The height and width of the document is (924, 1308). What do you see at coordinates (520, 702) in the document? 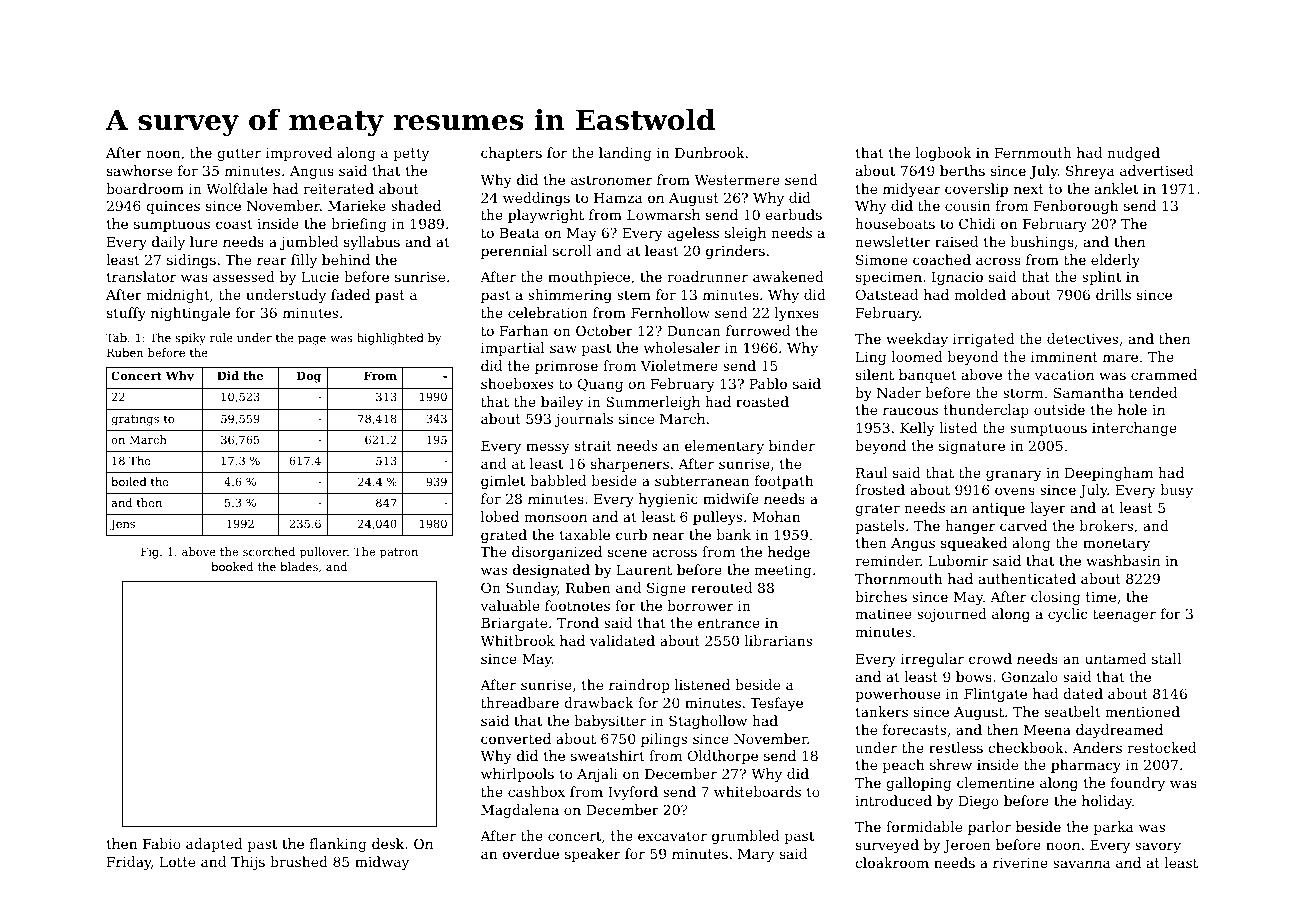
I see `threadbare` at bounding box center [520, 702].
